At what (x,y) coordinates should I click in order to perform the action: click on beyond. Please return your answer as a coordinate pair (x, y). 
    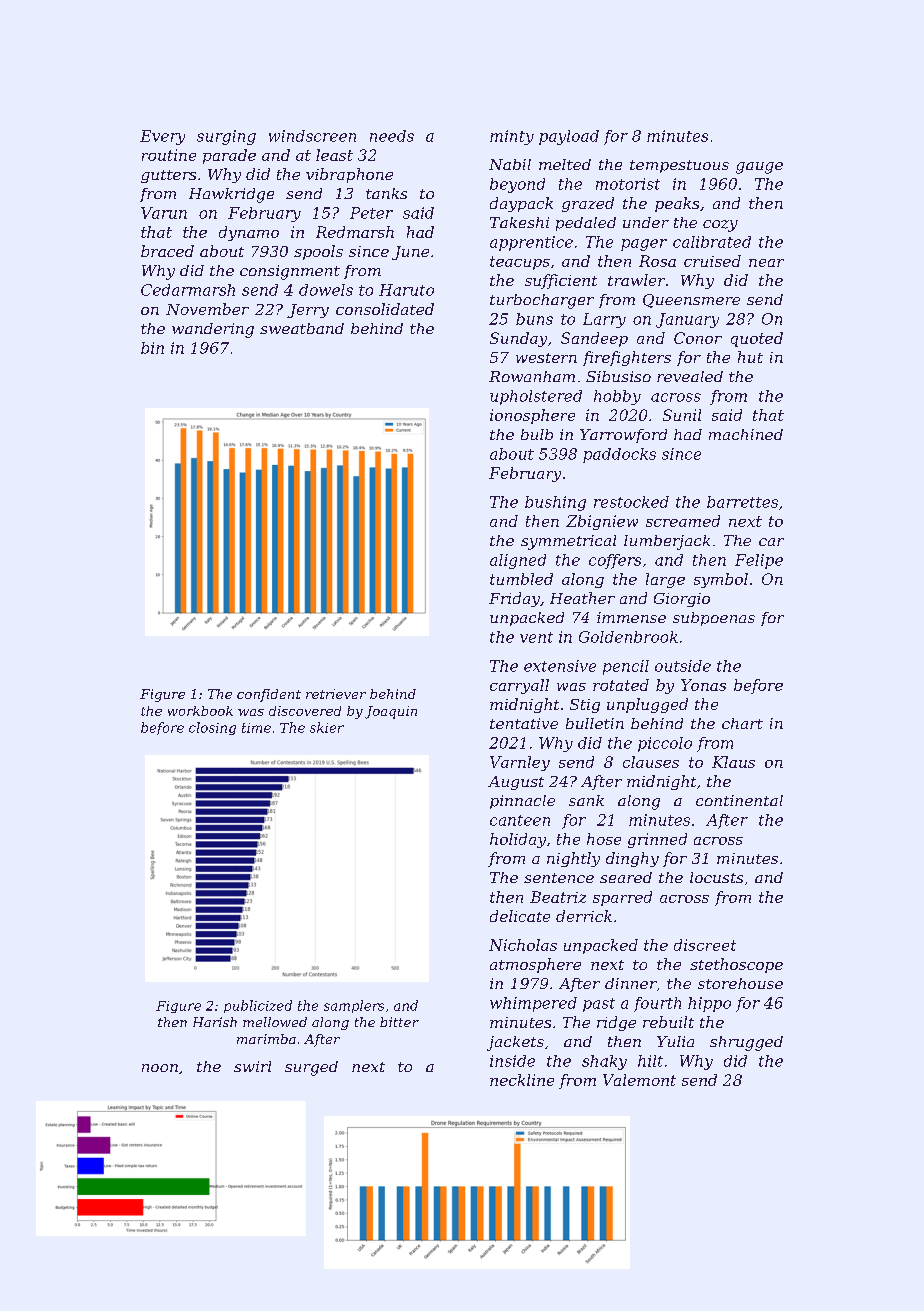
    Looking at the image, I should click on (517, 185).
